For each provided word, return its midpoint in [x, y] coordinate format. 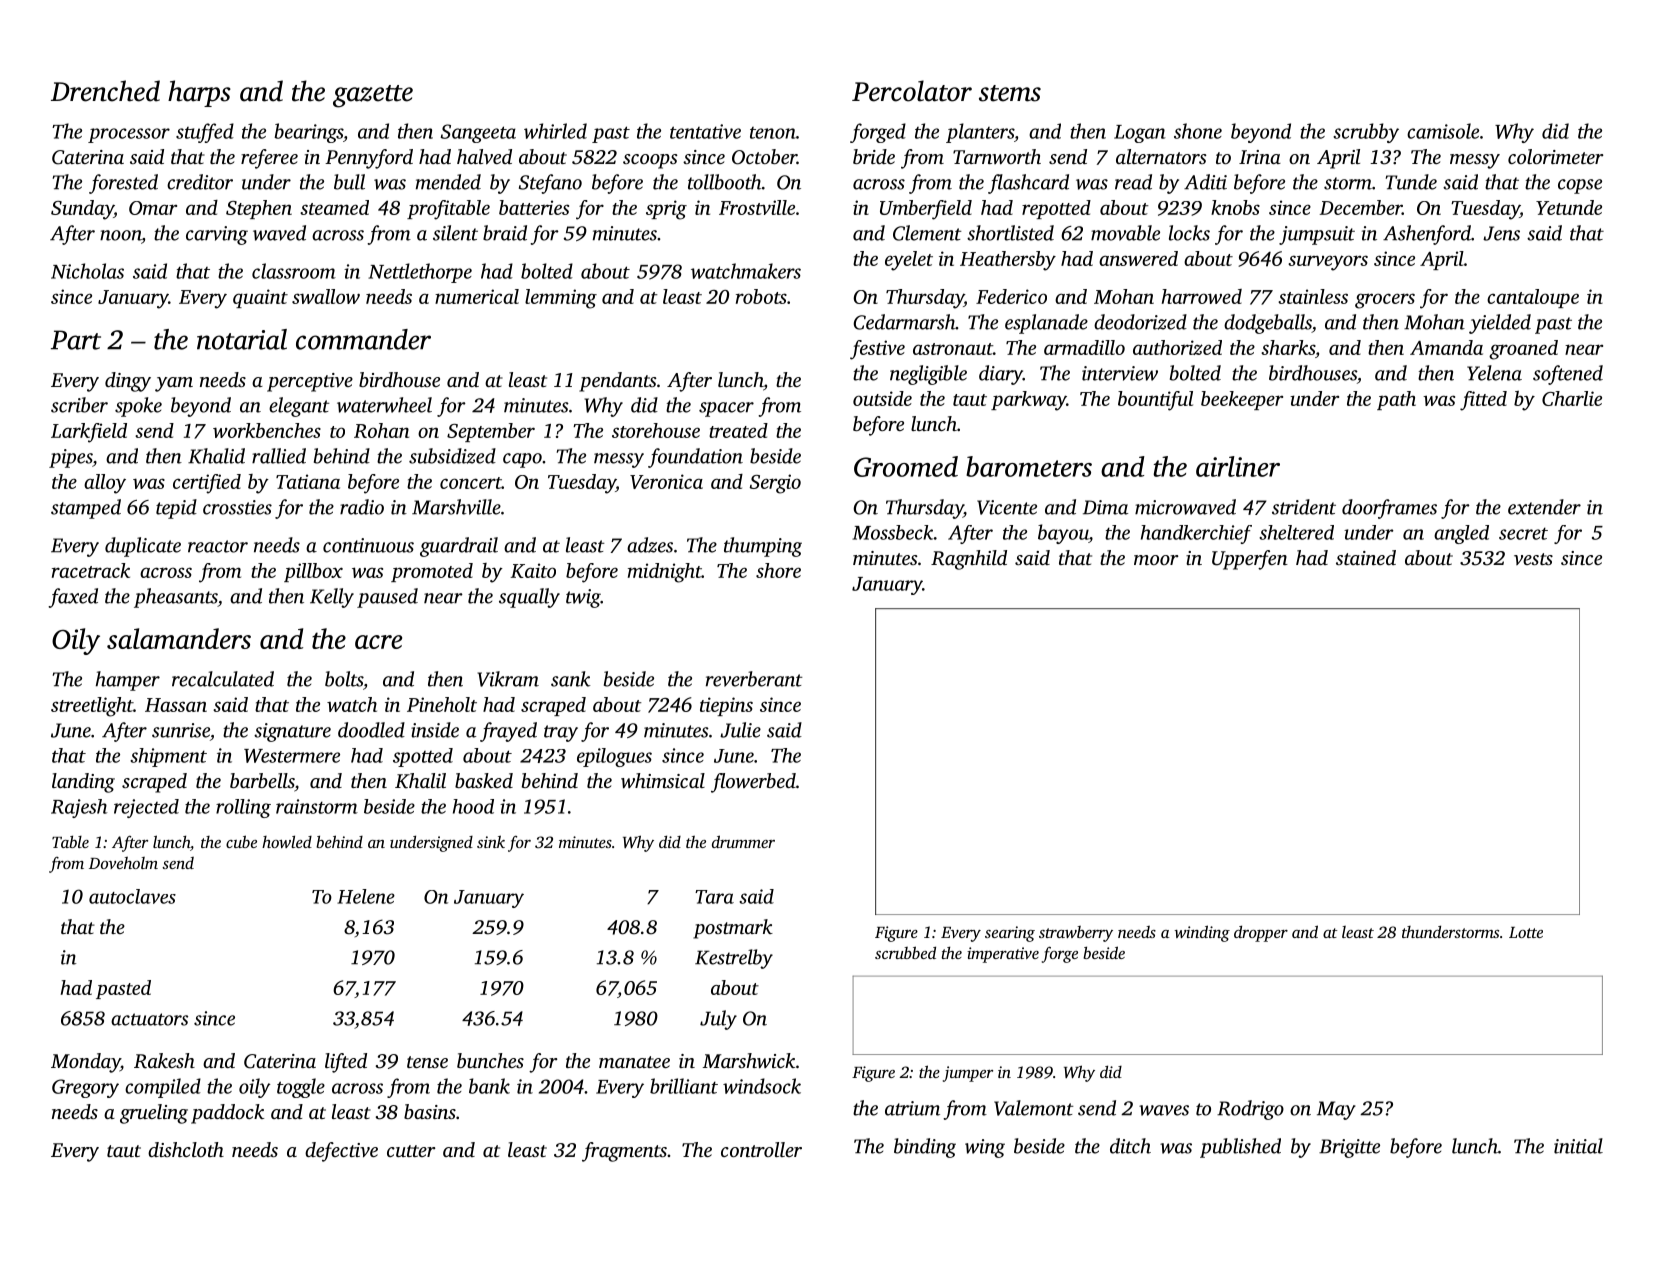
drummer [743, 841]
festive [877, 350]
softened [1568, 375]
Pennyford [369, 159]
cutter [411, 1151]
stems [1010, 93]
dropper [1261, 933]
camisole [1443, 131]
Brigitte [1349, 1148]
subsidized [452, 456]
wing [985, 1148]
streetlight [92, 707]
